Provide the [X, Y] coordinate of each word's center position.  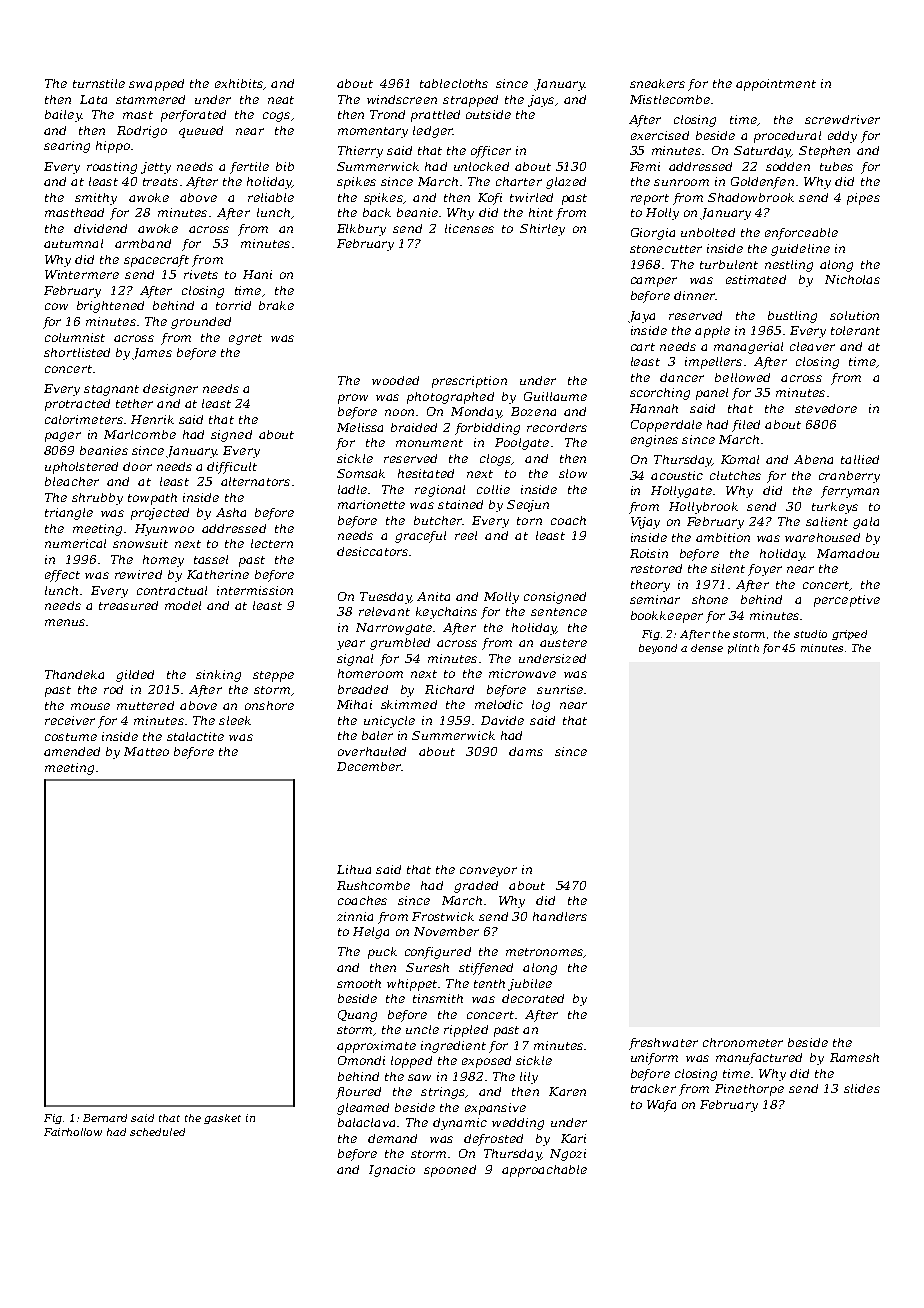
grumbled [400, 644]
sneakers [657, 83]
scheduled [157, 1132]
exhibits [239, 83]
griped [849, 635]
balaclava [366, 1122]
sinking [218, 676]
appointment [776, 85]
